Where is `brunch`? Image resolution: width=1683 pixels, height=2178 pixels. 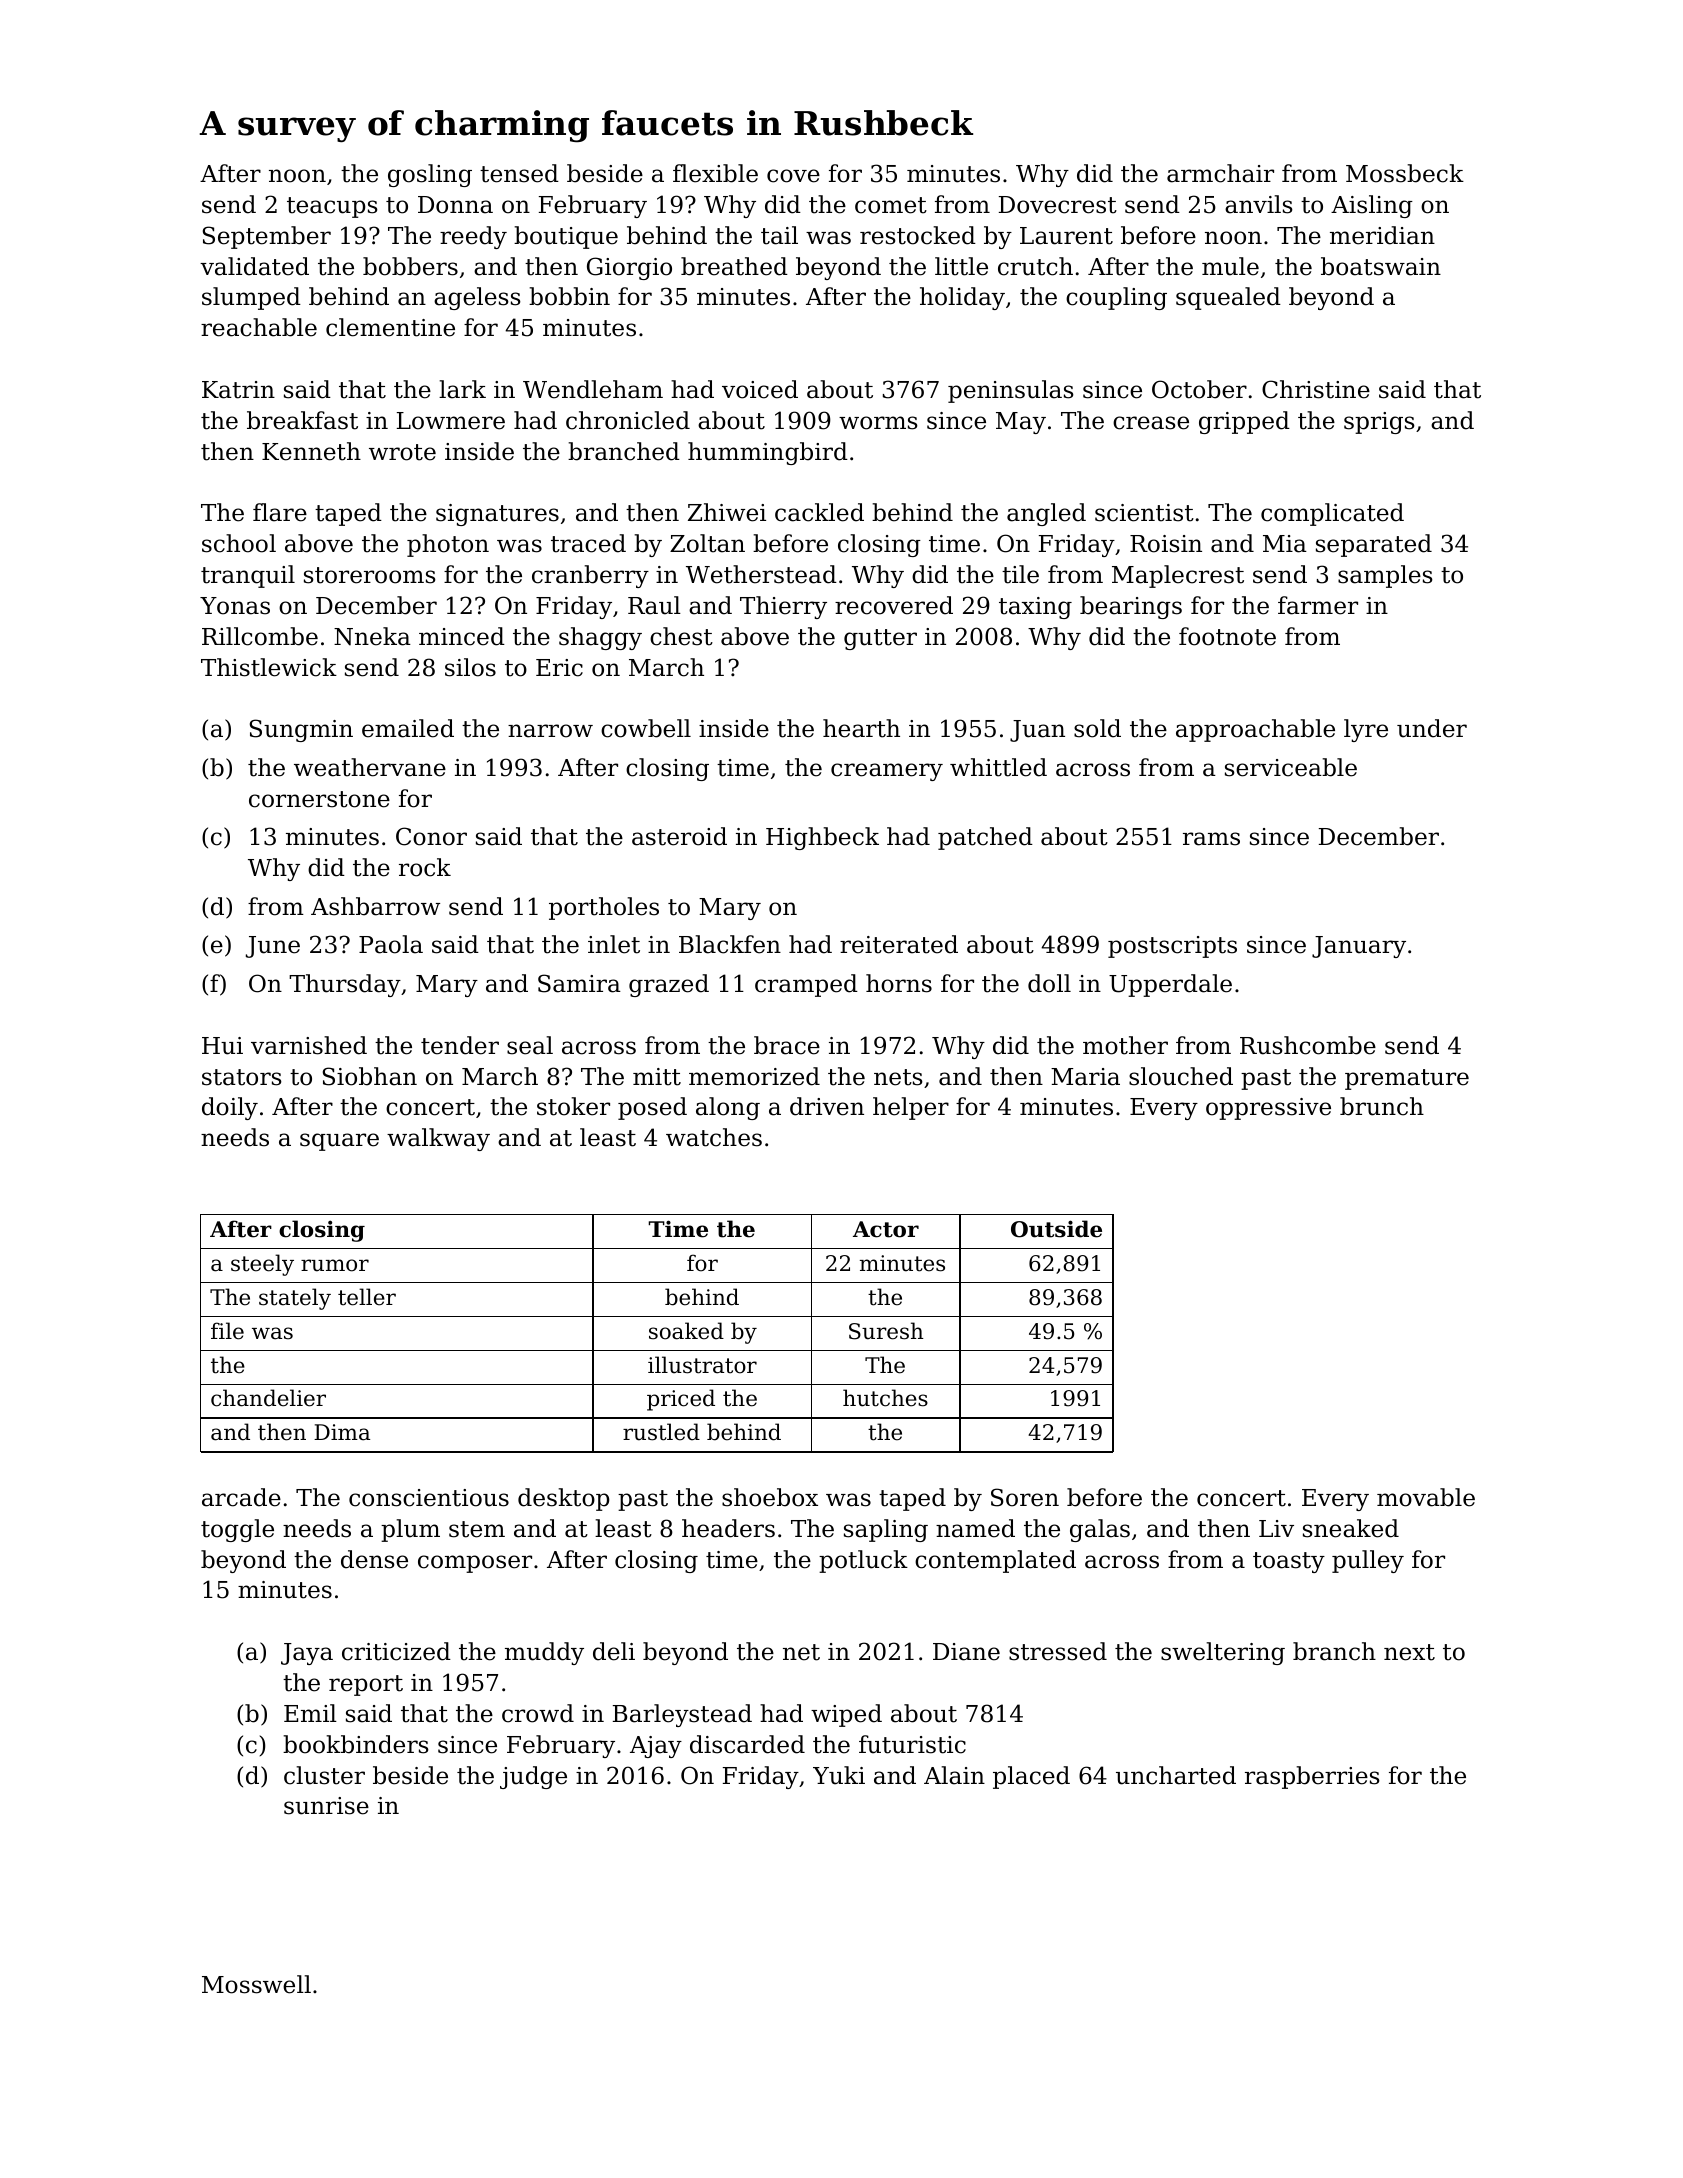
brunch is located at coordinates (1382, 1106).
